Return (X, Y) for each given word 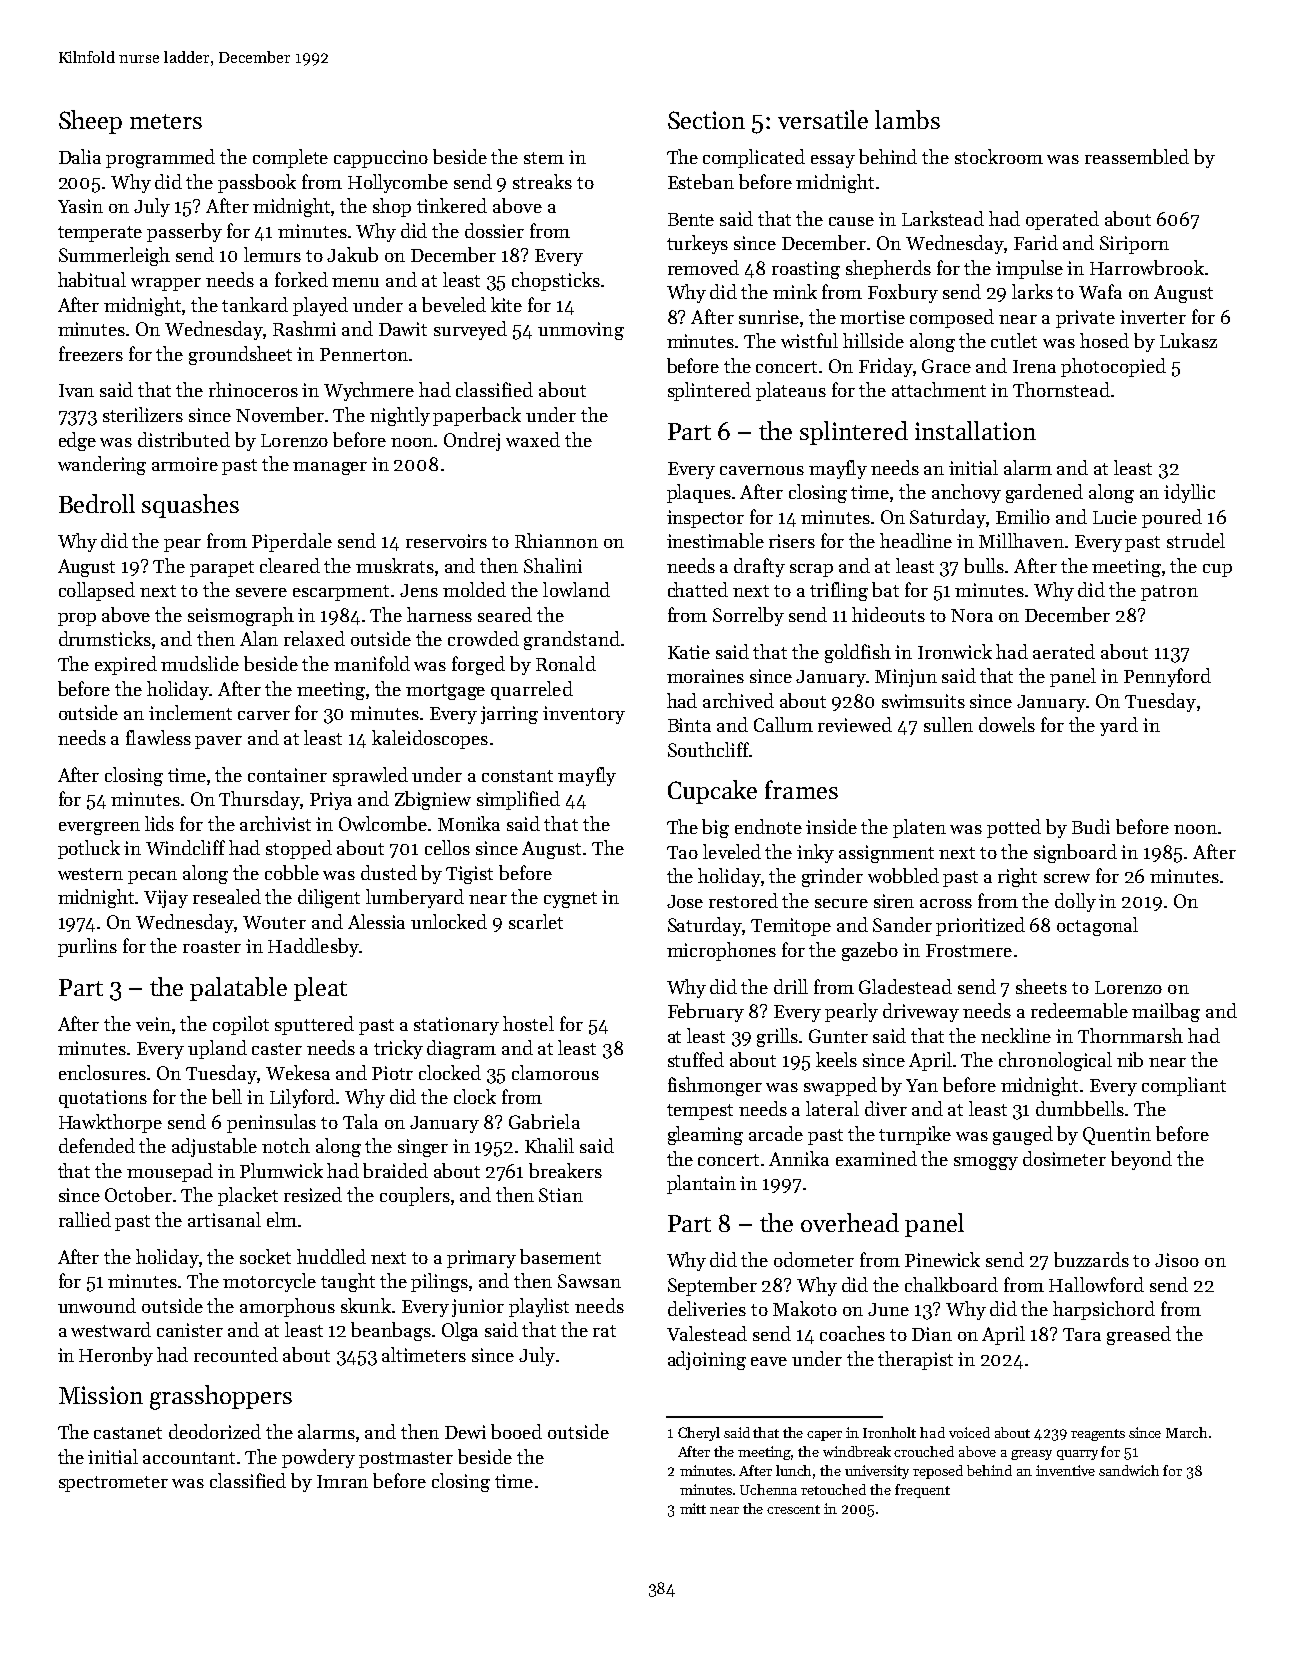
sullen (948, 724)
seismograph (241, 616)
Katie (689, 652)
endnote (768, 826)
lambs (907, 119)
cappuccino (381, 159)
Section (706, 120)
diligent (329, 898)
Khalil (549, 1145)
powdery (318, 1458)
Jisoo (1177, 1260)
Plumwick (281, 1170)
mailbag (1166, 1012)
